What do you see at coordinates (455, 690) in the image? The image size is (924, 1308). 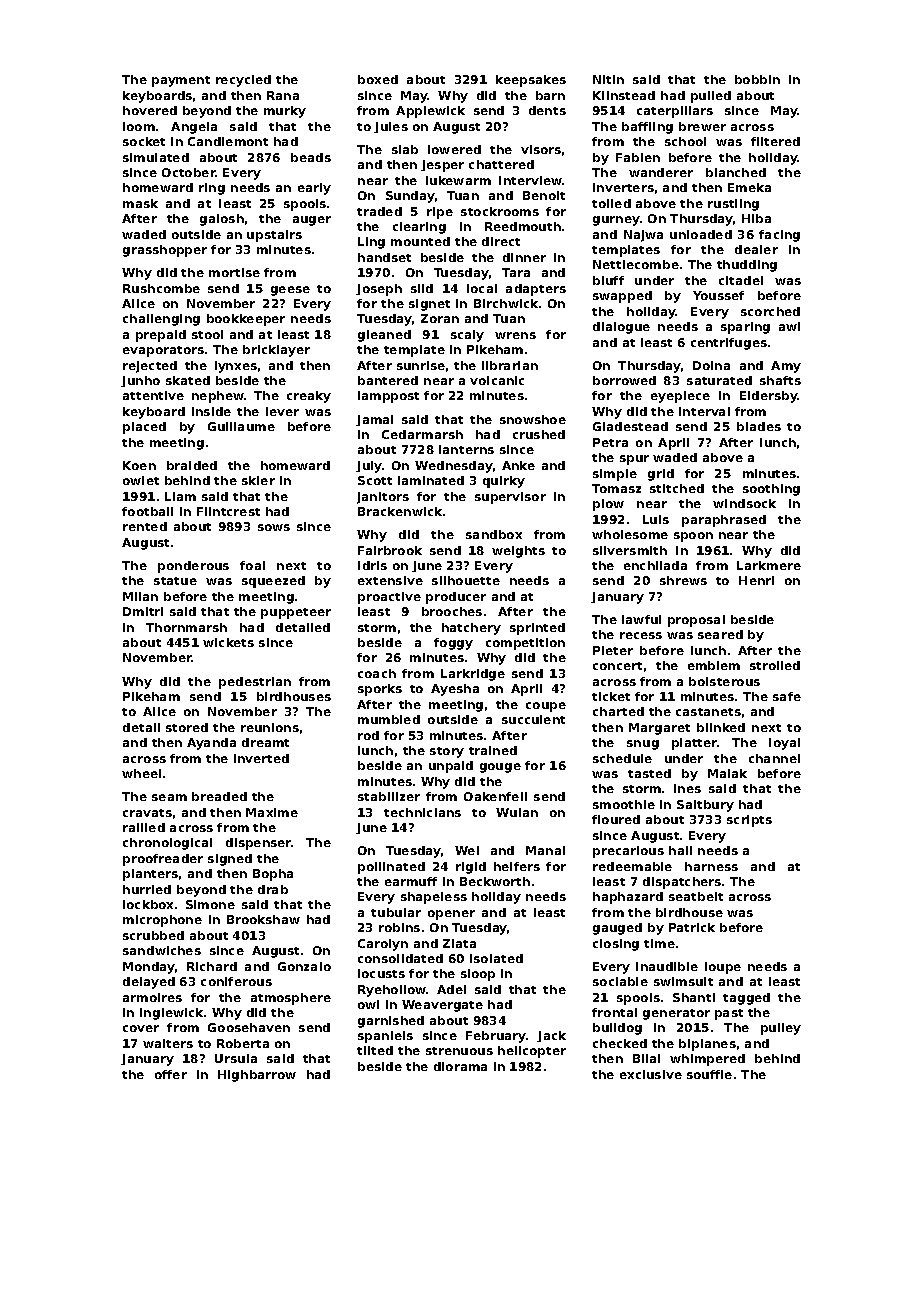 I see `Ayesha` at bounding box center [455, 690].
